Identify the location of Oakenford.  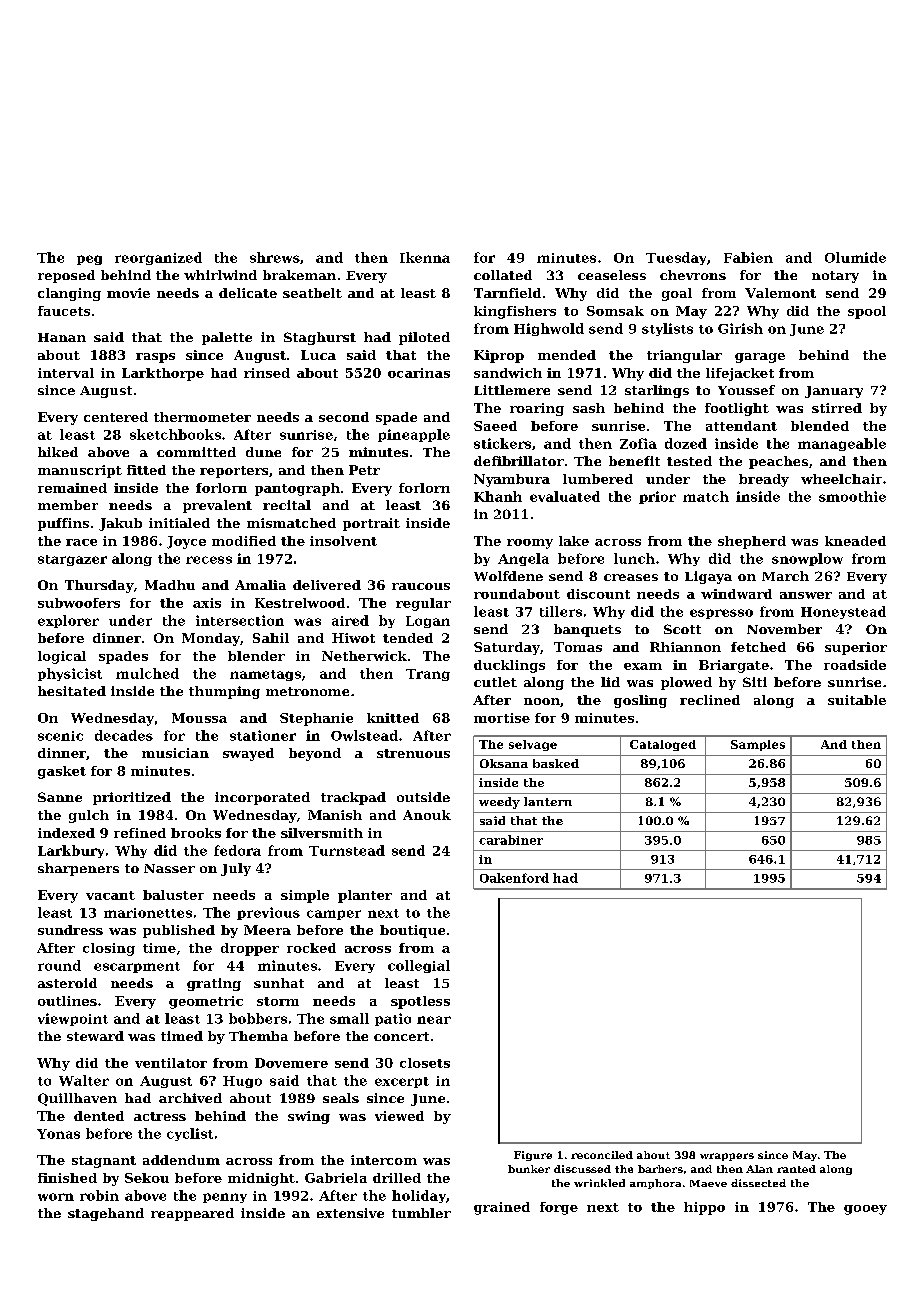
(514, 878).
